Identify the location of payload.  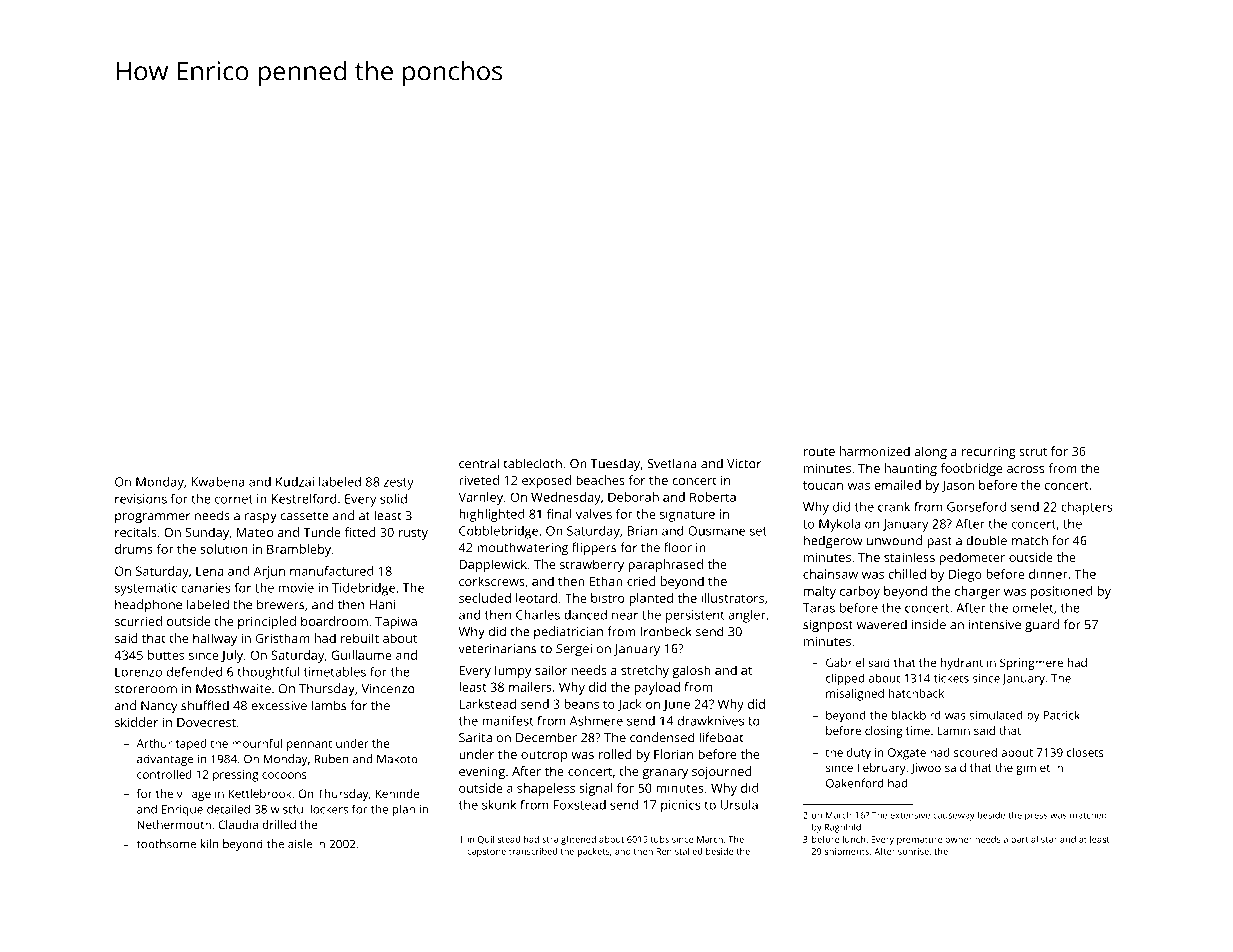
(657, 688).
